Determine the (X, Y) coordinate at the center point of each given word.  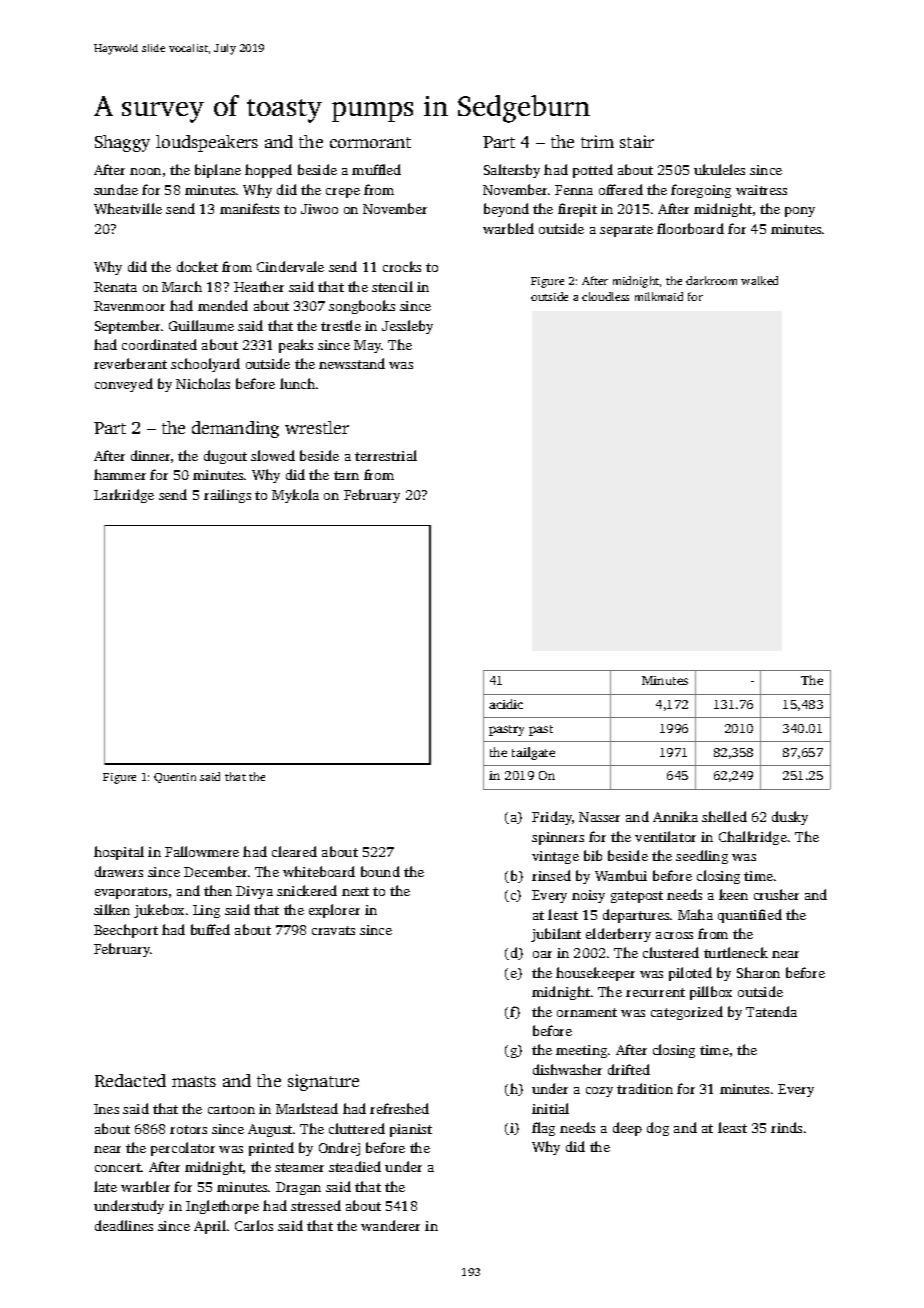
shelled (724, 816)
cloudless (605, 296)
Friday (552, 818)
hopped (268, 171)
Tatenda (771, 1011)
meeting (581, 1051)
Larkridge (124, 496)
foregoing (701, 191)
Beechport (126, 931)
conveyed (124, 385)
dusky (790, 818)
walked (759, 280)
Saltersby (512, 171)
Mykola (295, 496)
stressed (316, 1205)
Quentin (175, 778)
